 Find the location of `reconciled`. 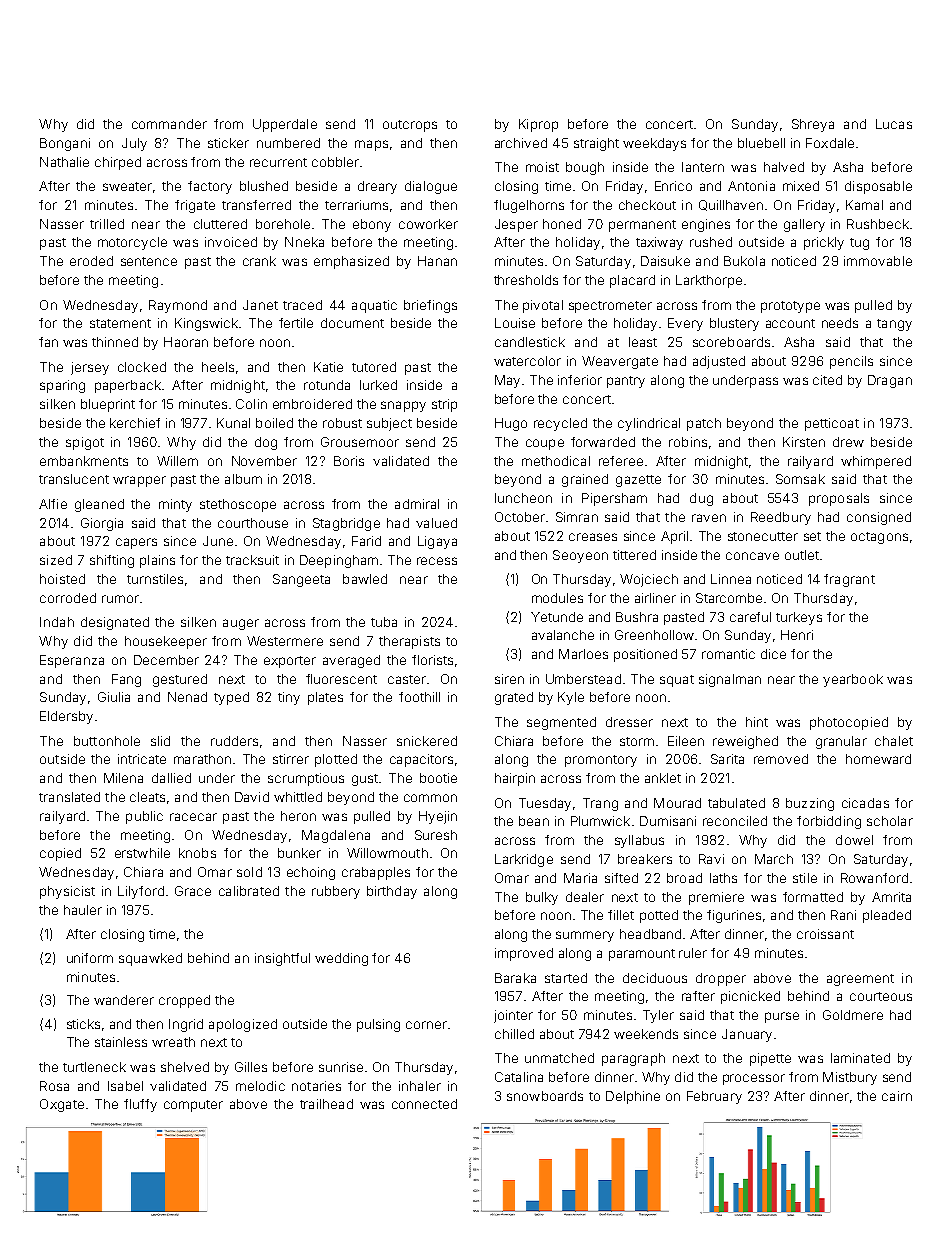

reconciled is located at coordinates (735, 821).
